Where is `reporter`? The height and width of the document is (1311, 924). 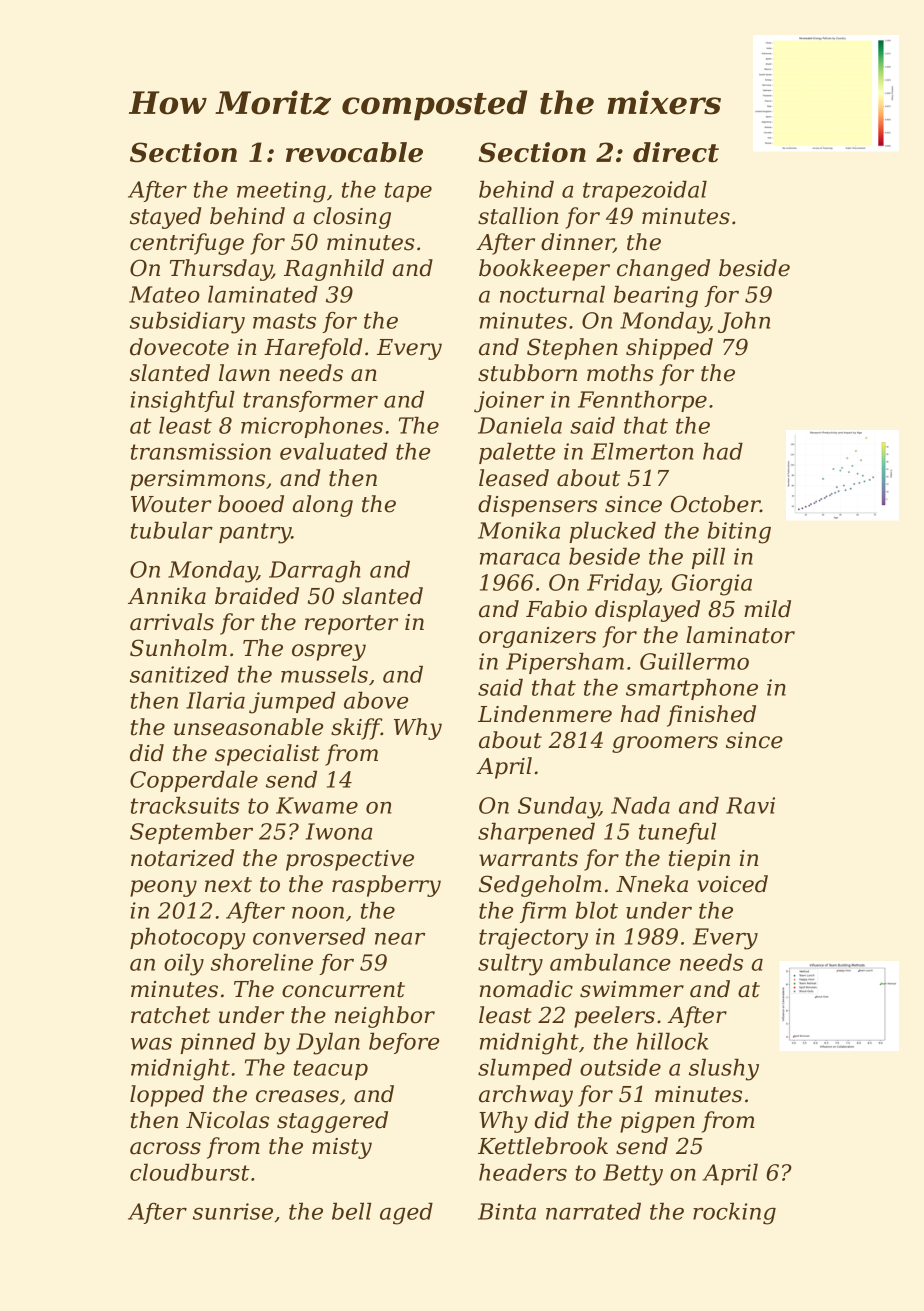 reporter is located at coordinates (351, 625).
